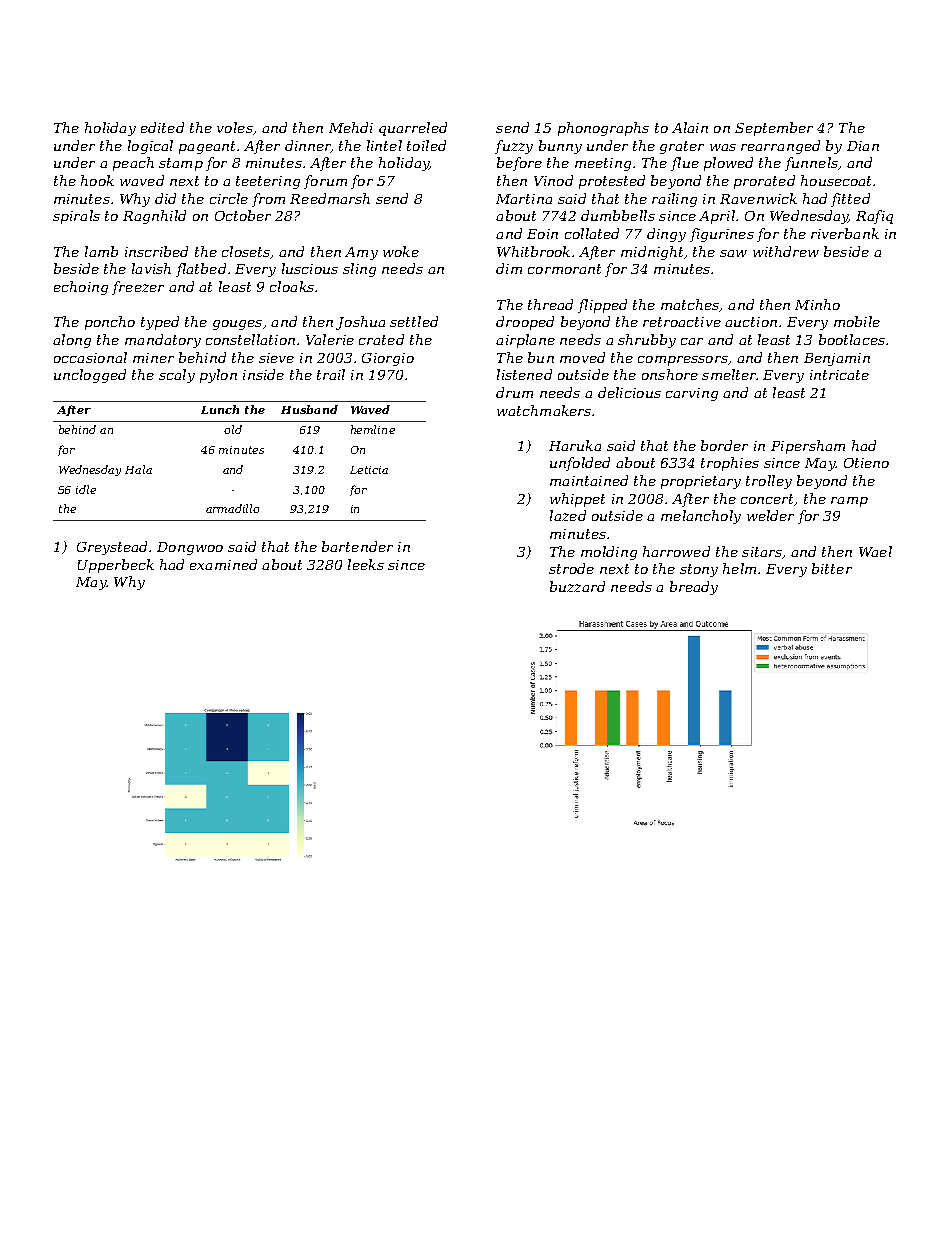  Describe the element at coordinates (246, 251) in the screenshot. I see `closets` at that location.
